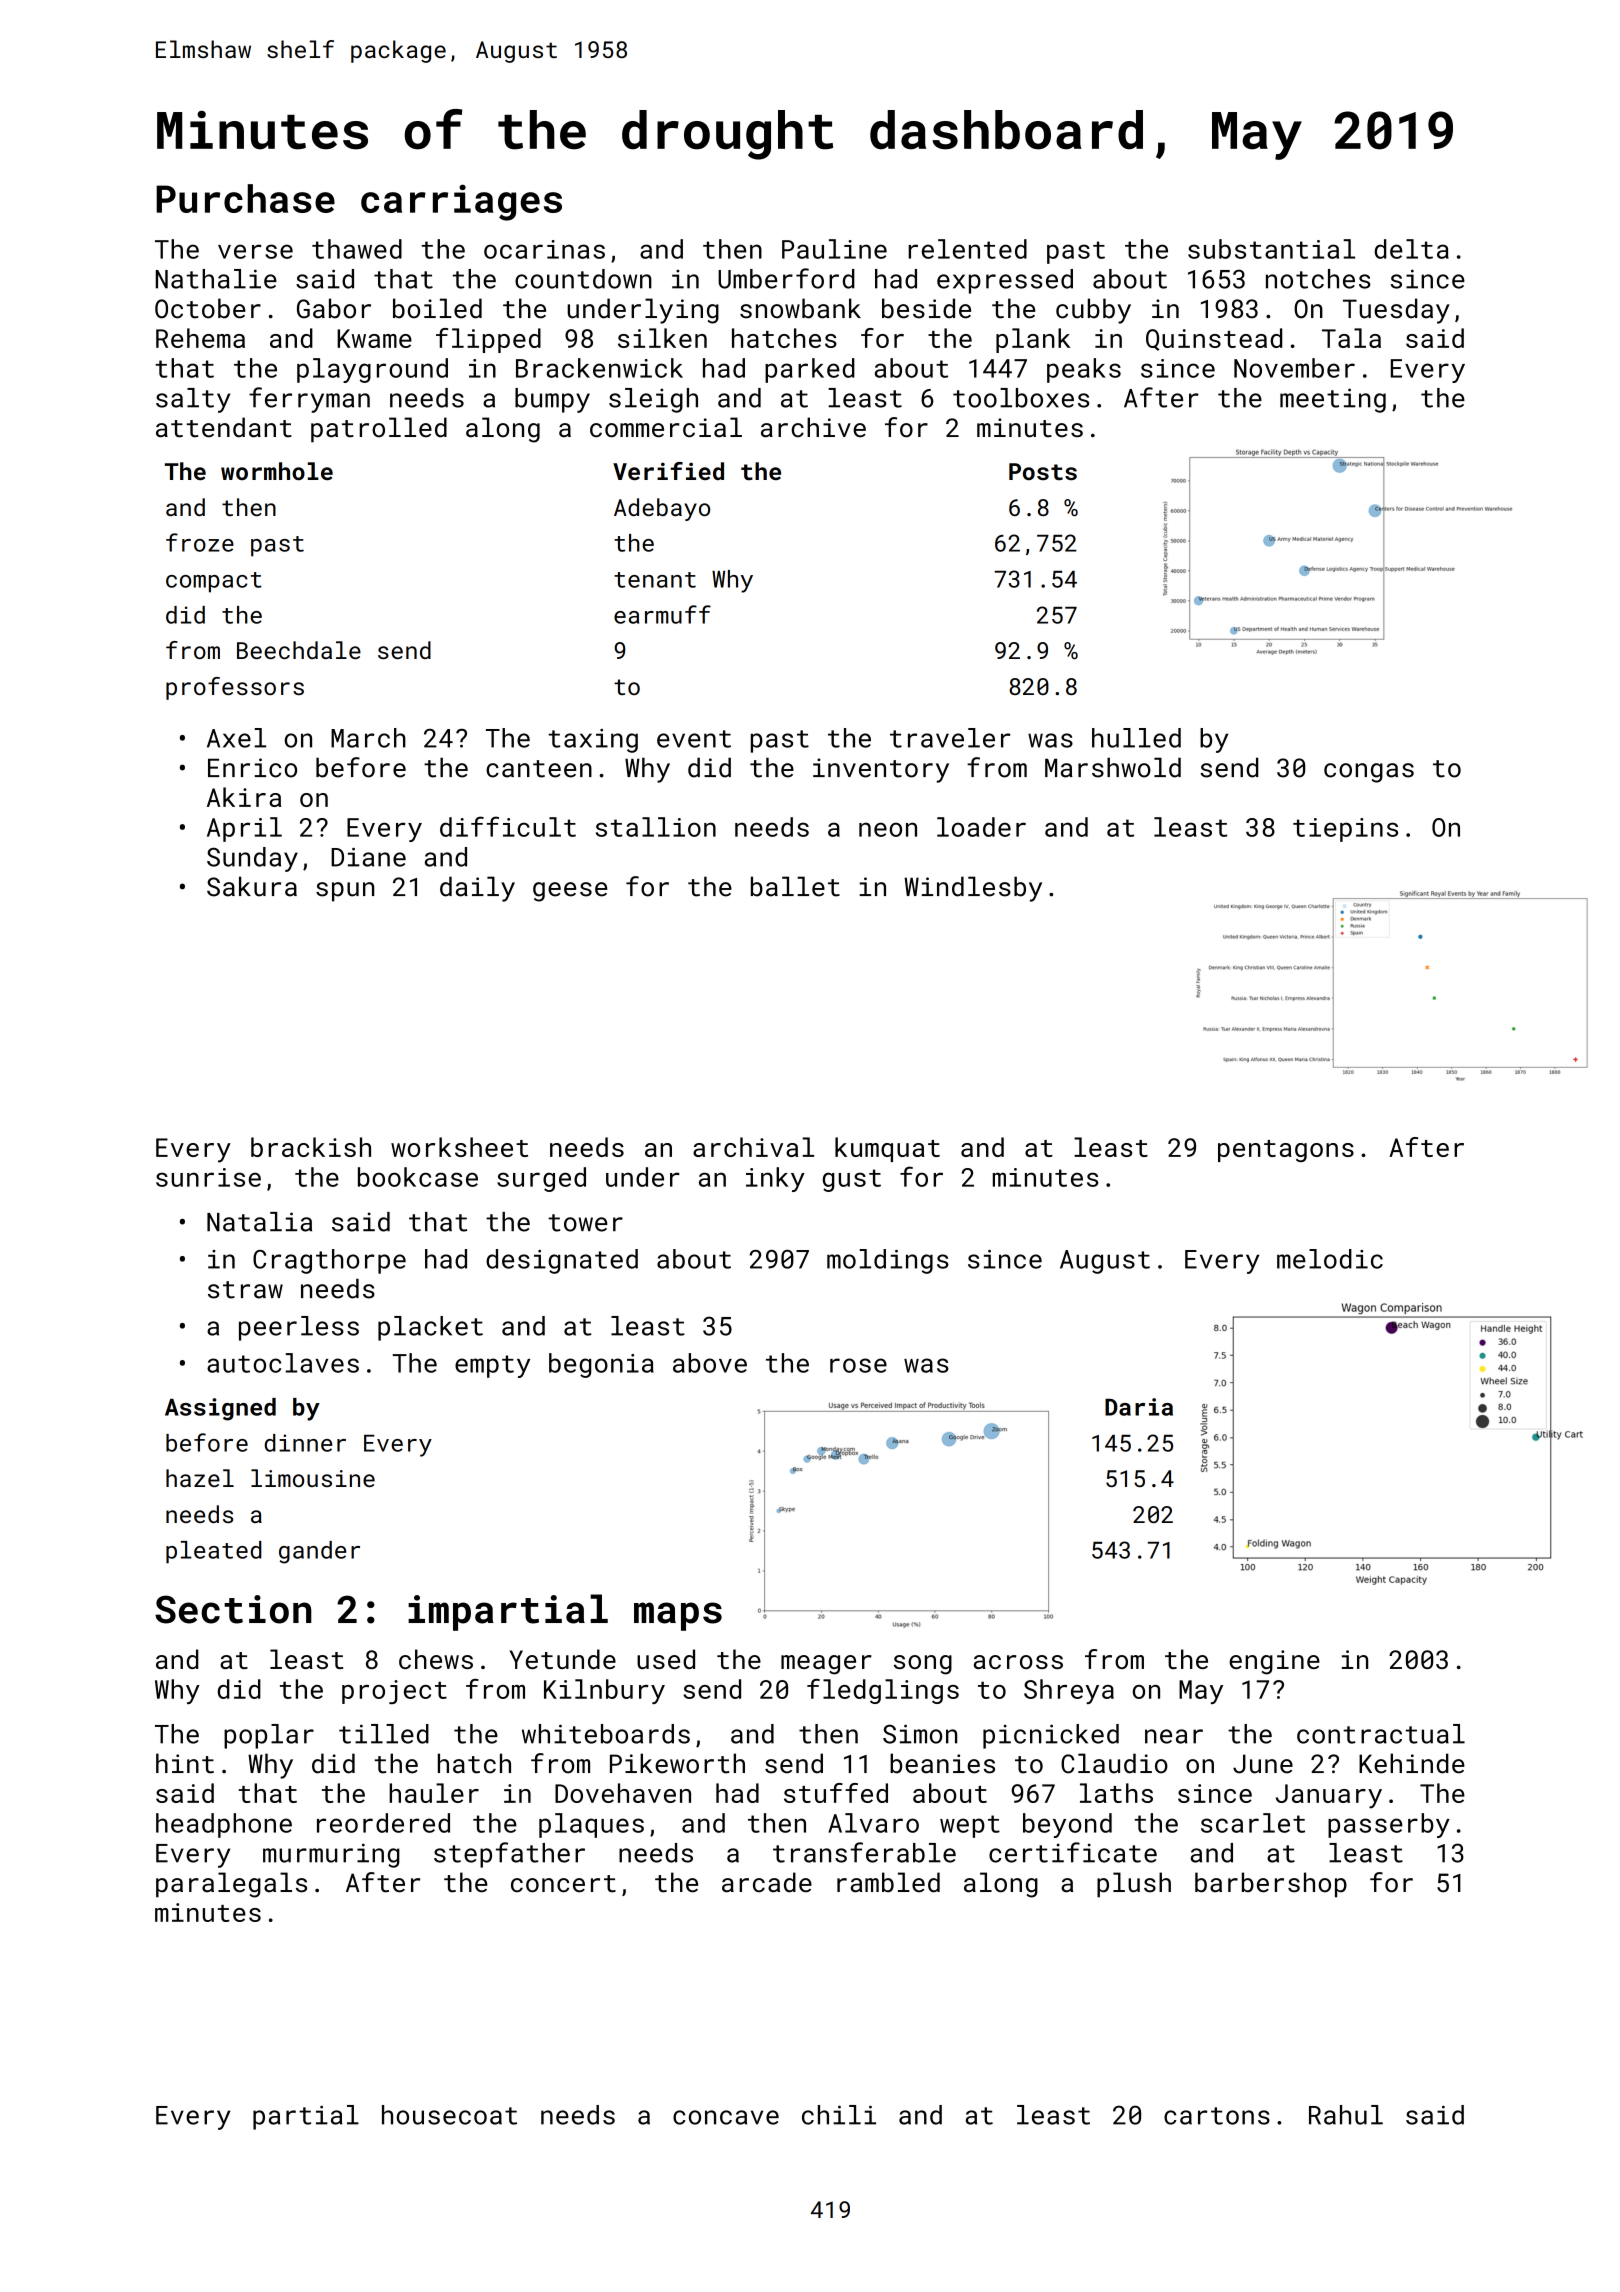 The width and height of the page is (1620, 2292). I want to click on ballet, so click(795, 886).
